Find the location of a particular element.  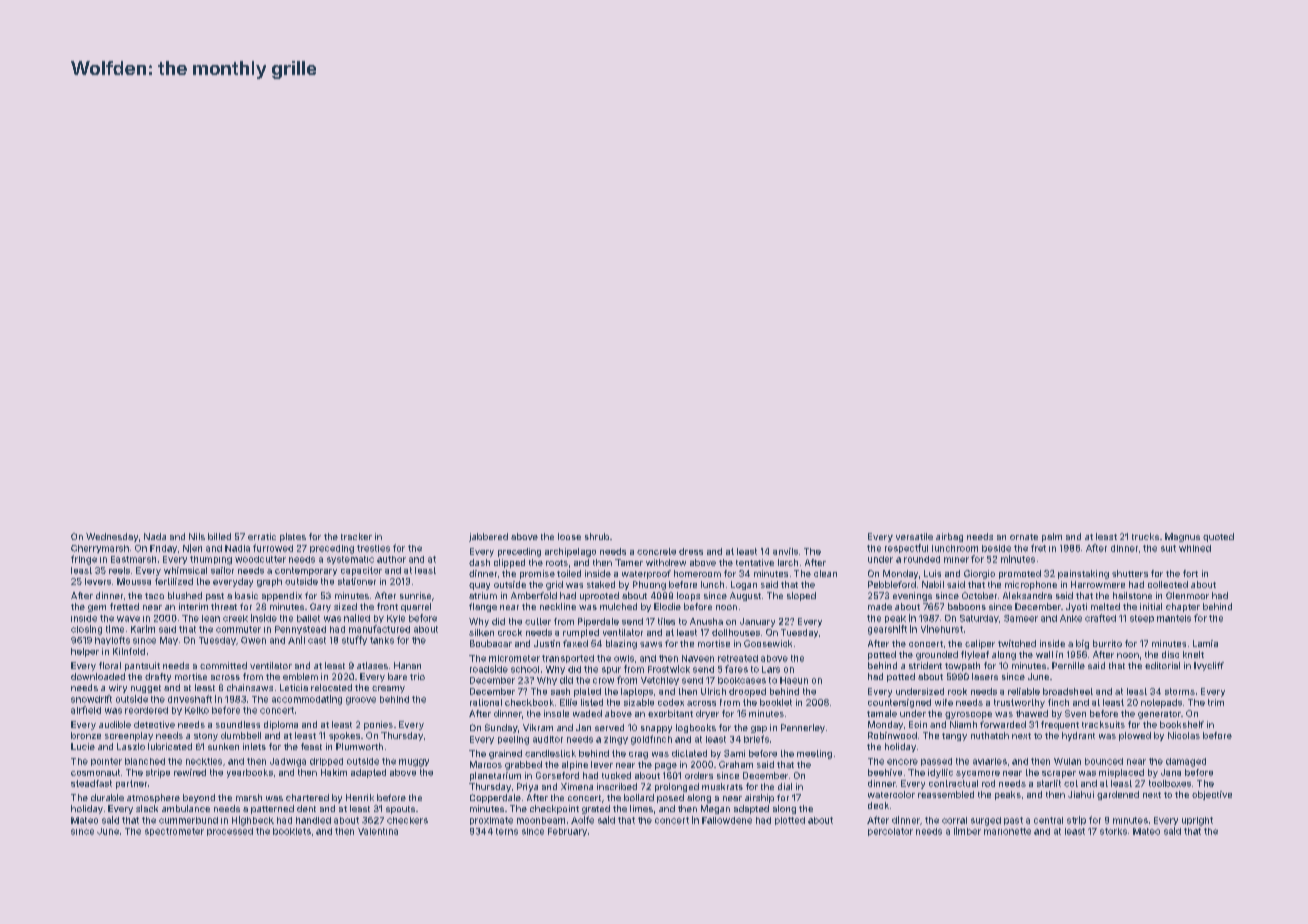

storks is located at coordinates (1113, 831).
